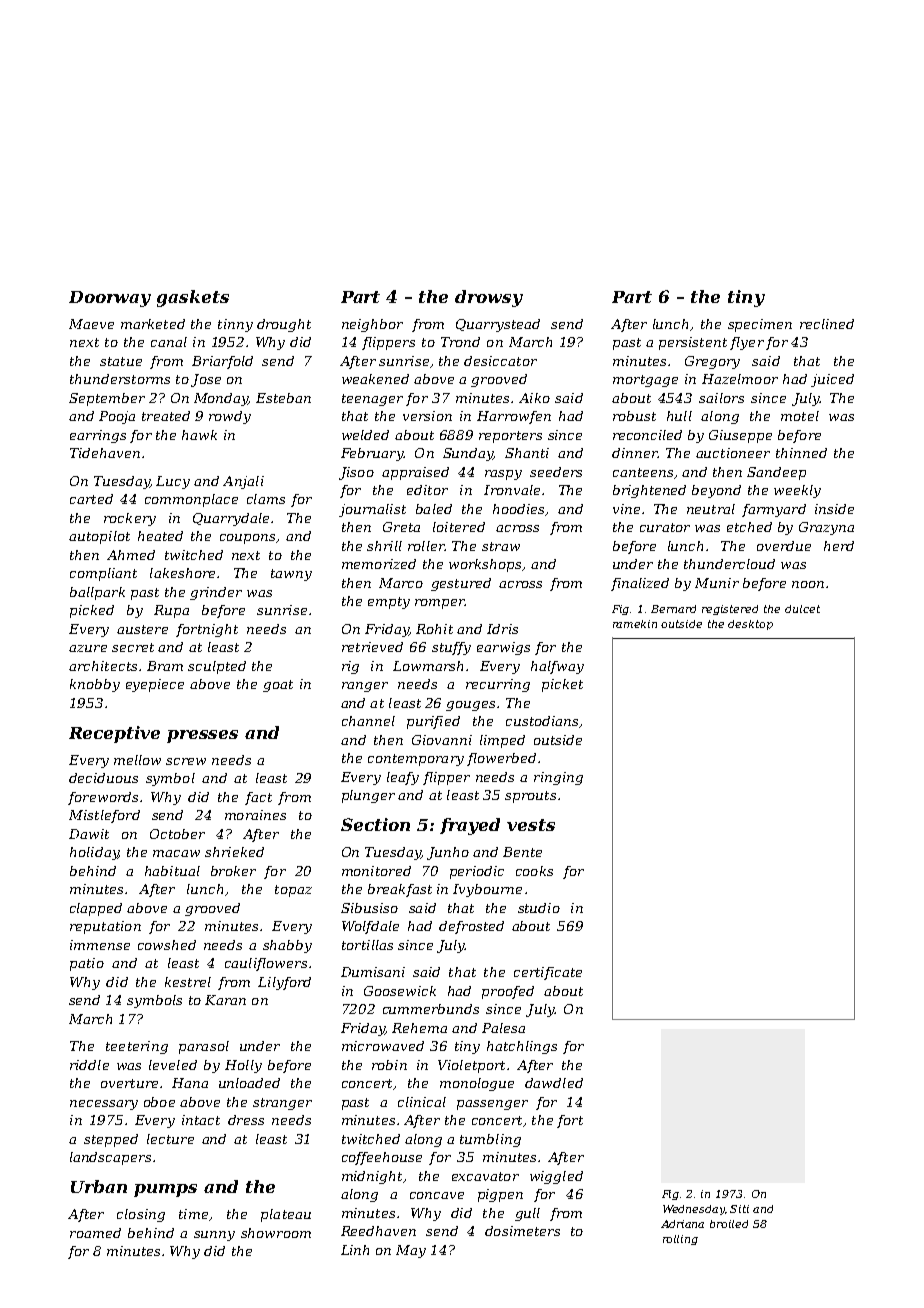  Describe the element at coordinates (522, 1231) in the document. I see `dosimeters` at that location.
